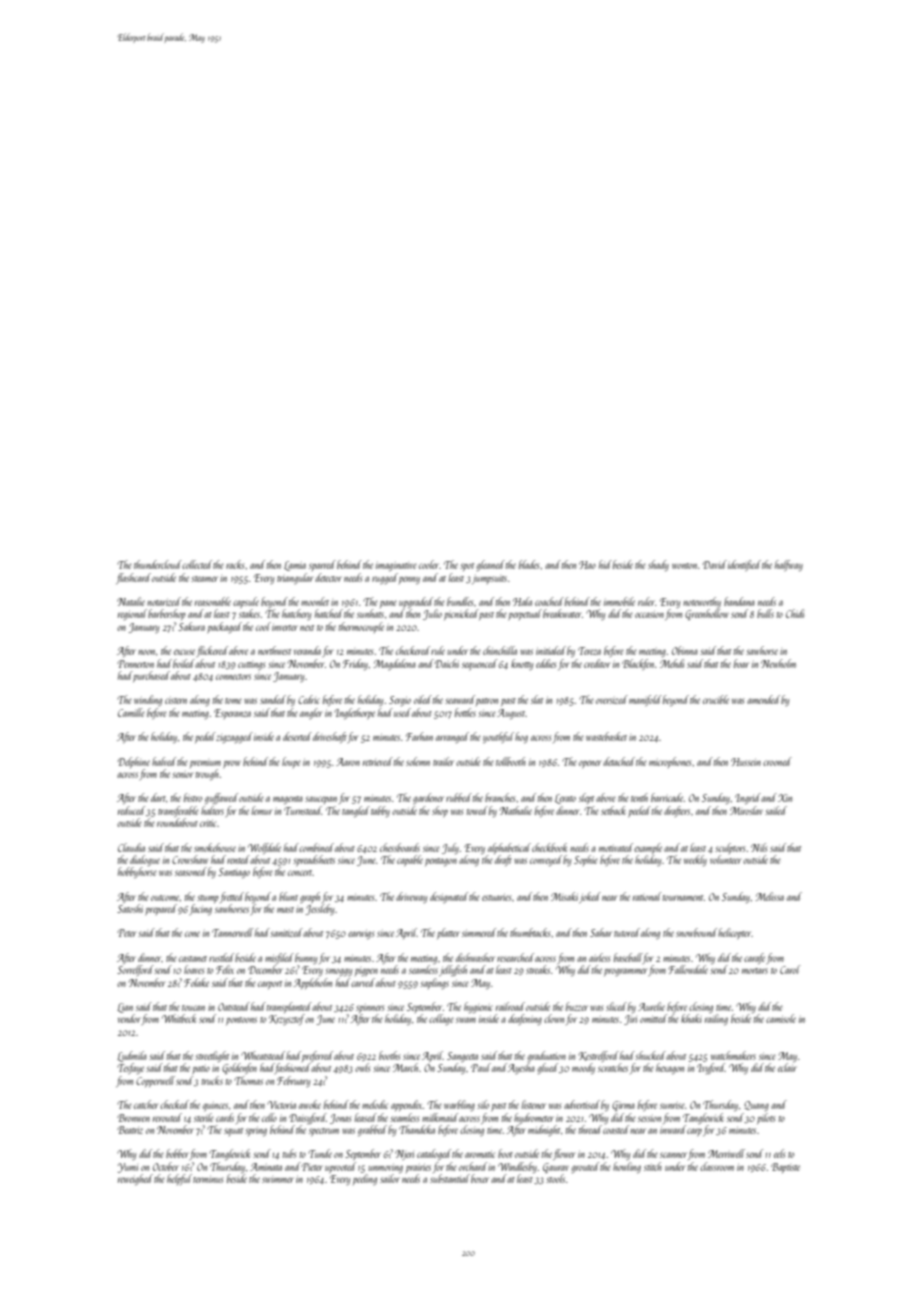  Describe the element at coordinates (730, 848) in the screenshot. I see `sculptors` at that location.
